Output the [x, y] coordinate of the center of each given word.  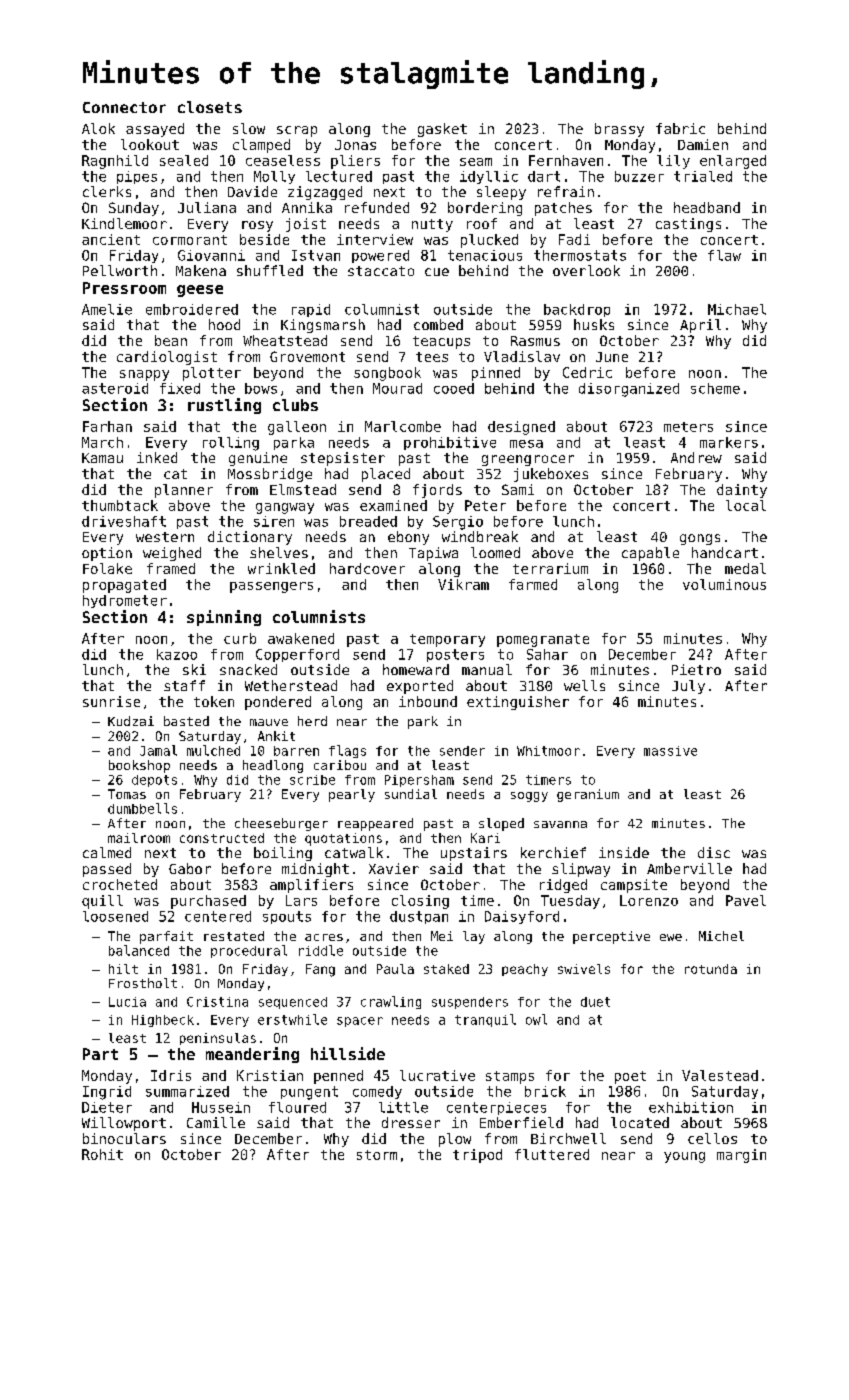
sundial [411, 794]
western [165, 537]
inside [624, 852]
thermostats [580, 255]
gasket [442, 130]
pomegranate [543, 640]
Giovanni [211, 255]
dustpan [419, 917]
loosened [115, 916]
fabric [680, 128]
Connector [124, 107]
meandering [252, 1055]
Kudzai [131, 721]
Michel [721, 936]
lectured [339, 176]
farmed [533, 584]
